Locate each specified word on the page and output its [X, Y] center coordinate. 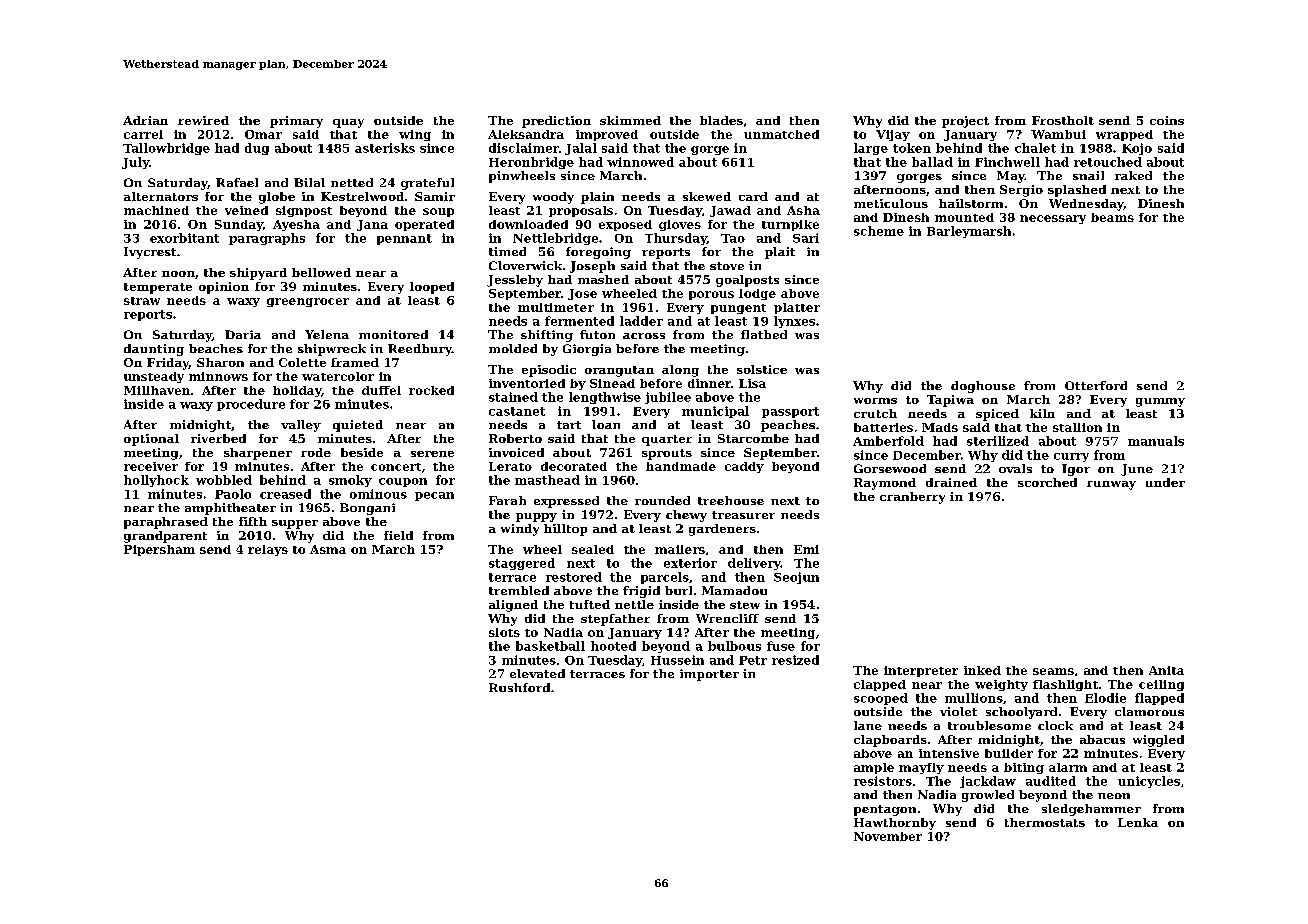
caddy [744, 467]
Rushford [519, 687]
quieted [358, 426]
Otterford [1096, 385]
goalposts [747, 281]
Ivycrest [150, 253]
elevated [537, 673]
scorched [1047, 482]
